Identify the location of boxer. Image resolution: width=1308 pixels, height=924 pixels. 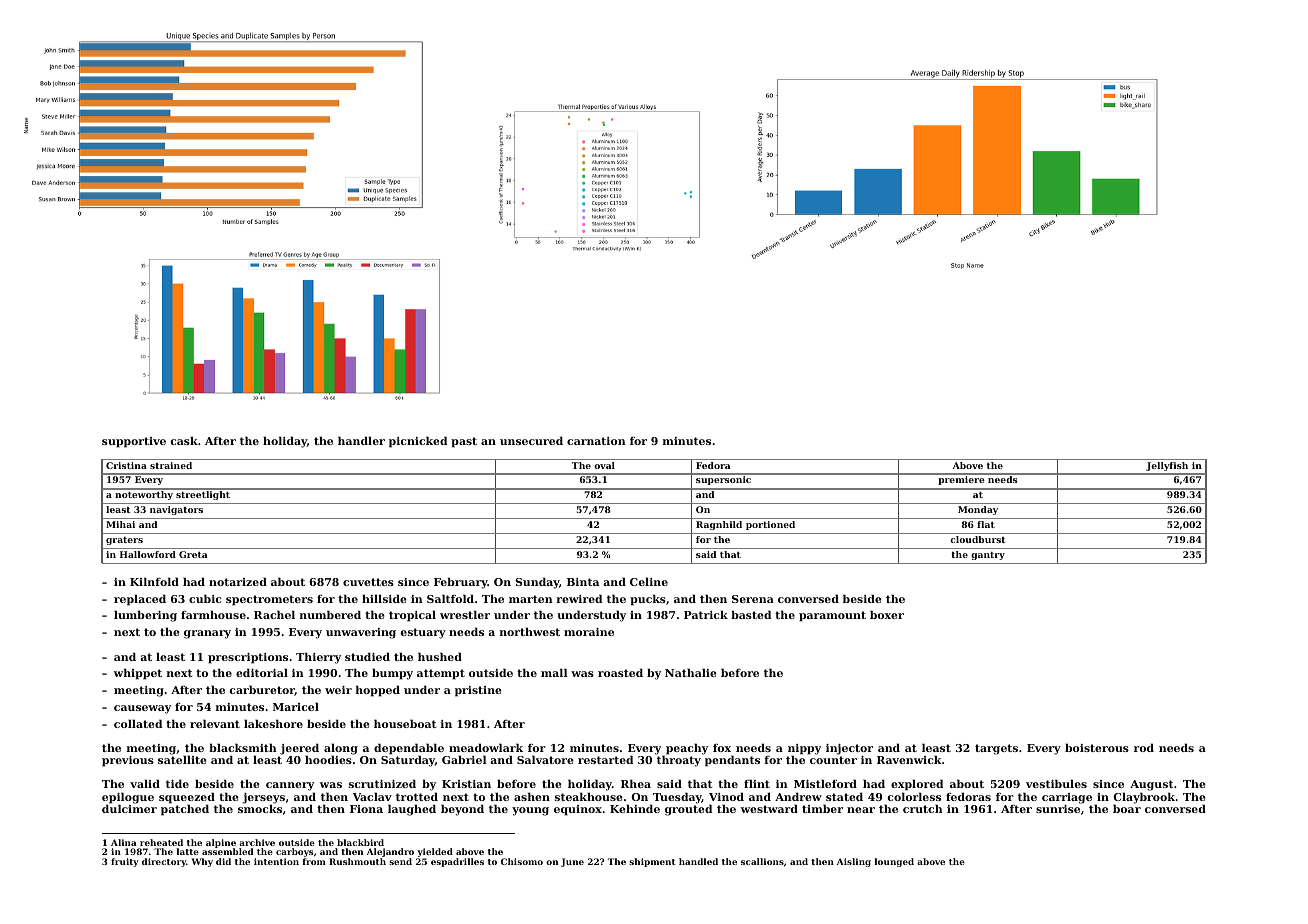
(887, 614).
